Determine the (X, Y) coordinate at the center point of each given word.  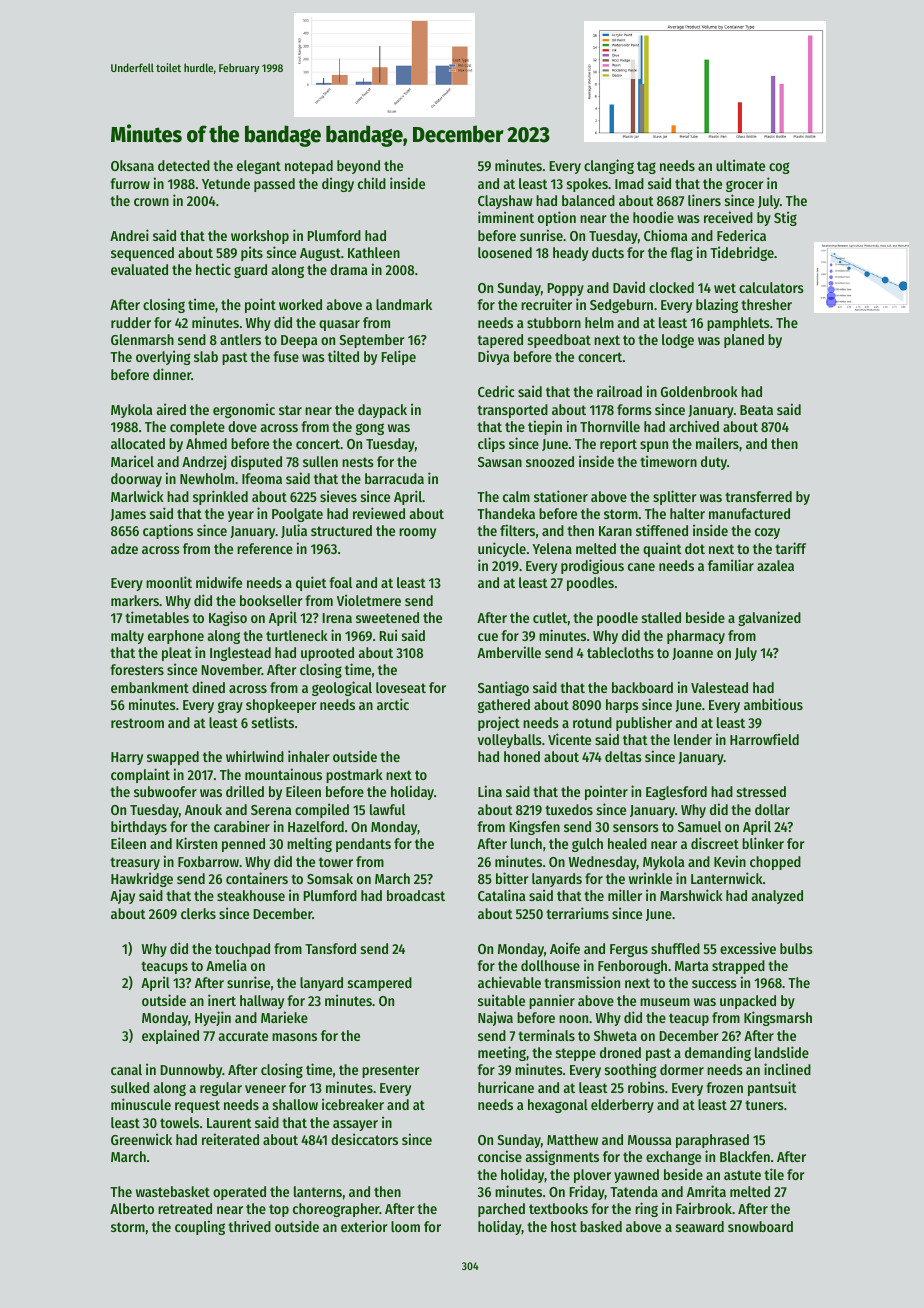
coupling (200, 1227)
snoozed (550, 461)
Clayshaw (505, 202)
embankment (150, 687)
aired (171, 409)
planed (744, 341)
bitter (512, 878)
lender (693, 739)
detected (184, 165)
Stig (785, 218)
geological (342, 688)
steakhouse (251, 895)
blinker (763, 843)
